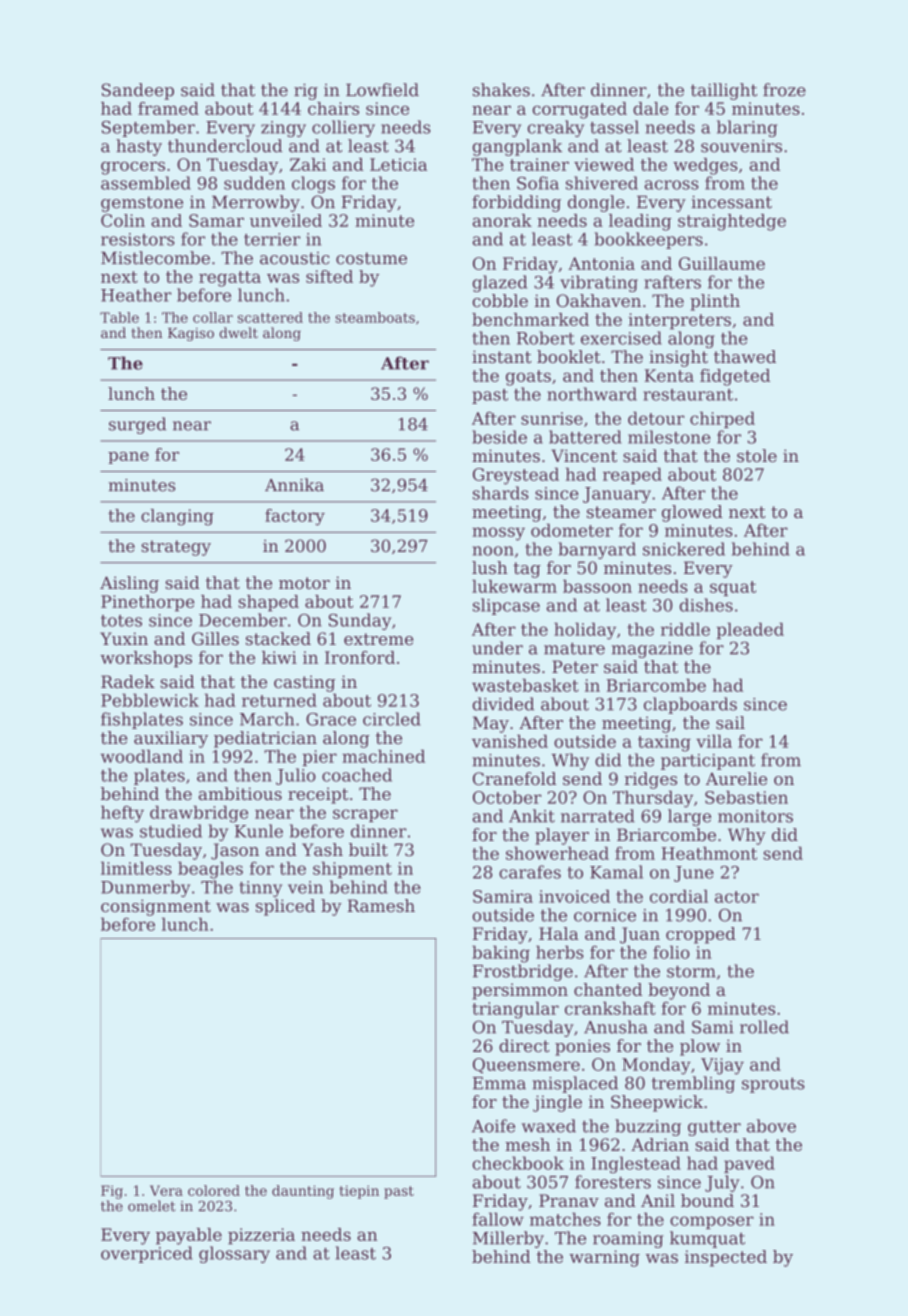 This page has height=1316, width=908. I want to click on Vera, so click(166, 1190).
